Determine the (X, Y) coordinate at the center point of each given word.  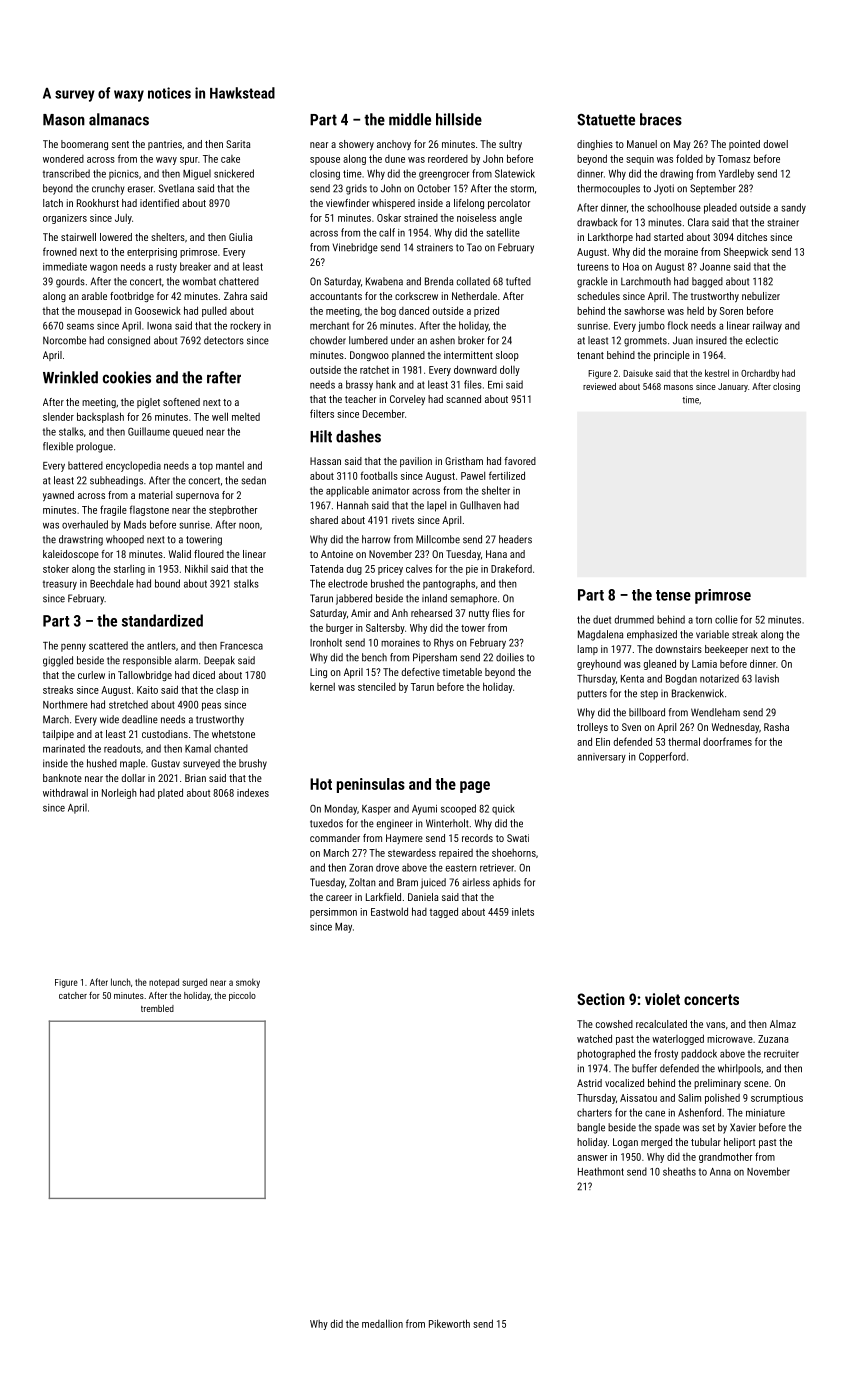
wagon (104, 268)
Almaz (783, 1024)
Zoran (361, 868)
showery (356, 145)
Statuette (606, 120)
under (402, 340)
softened (181, 402)
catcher (73, 995)
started (668, 237)
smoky (248, 983)
